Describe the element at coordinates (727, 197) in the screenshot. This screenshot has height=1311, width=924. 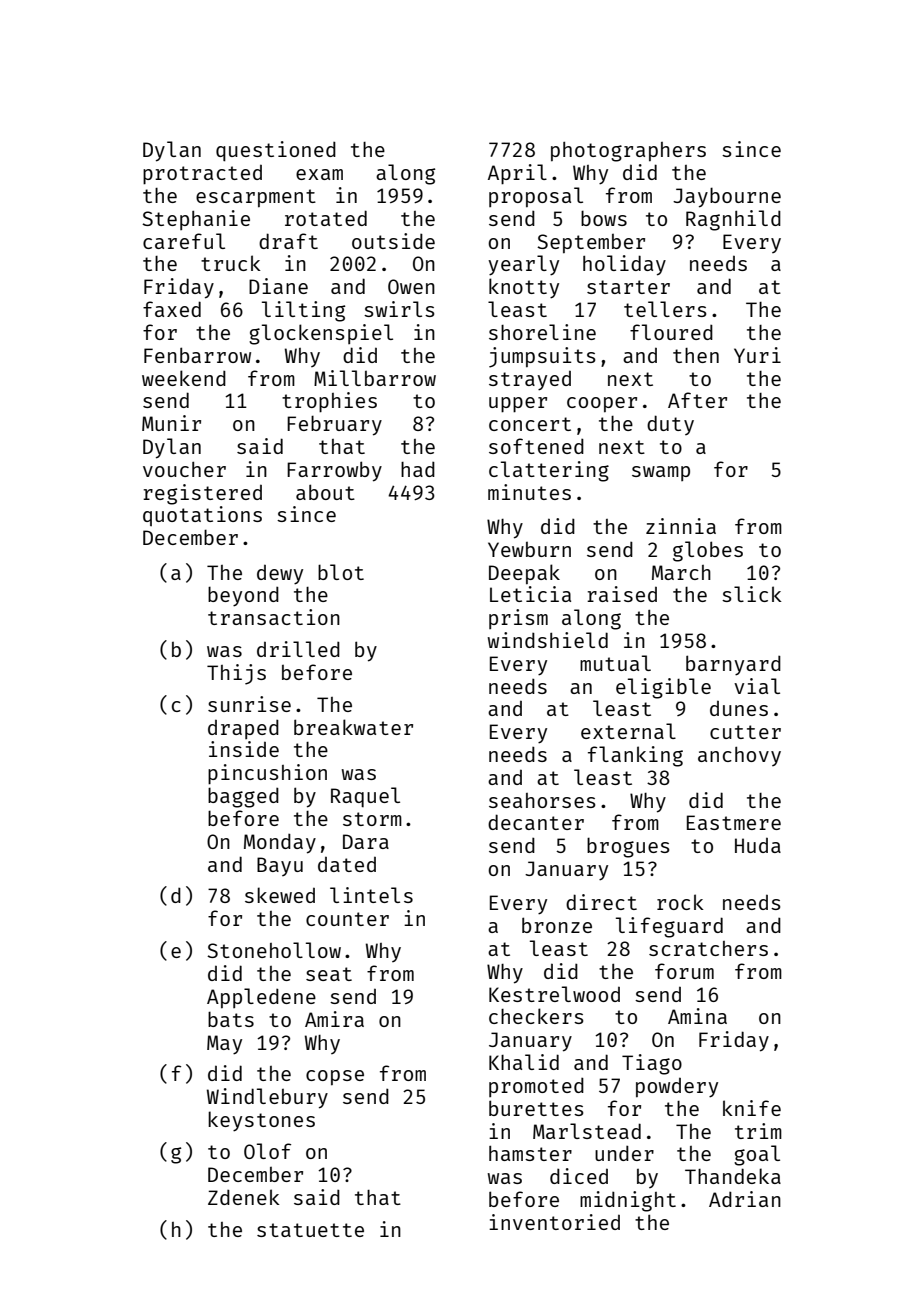
I see `Jaybourne` at that location.
